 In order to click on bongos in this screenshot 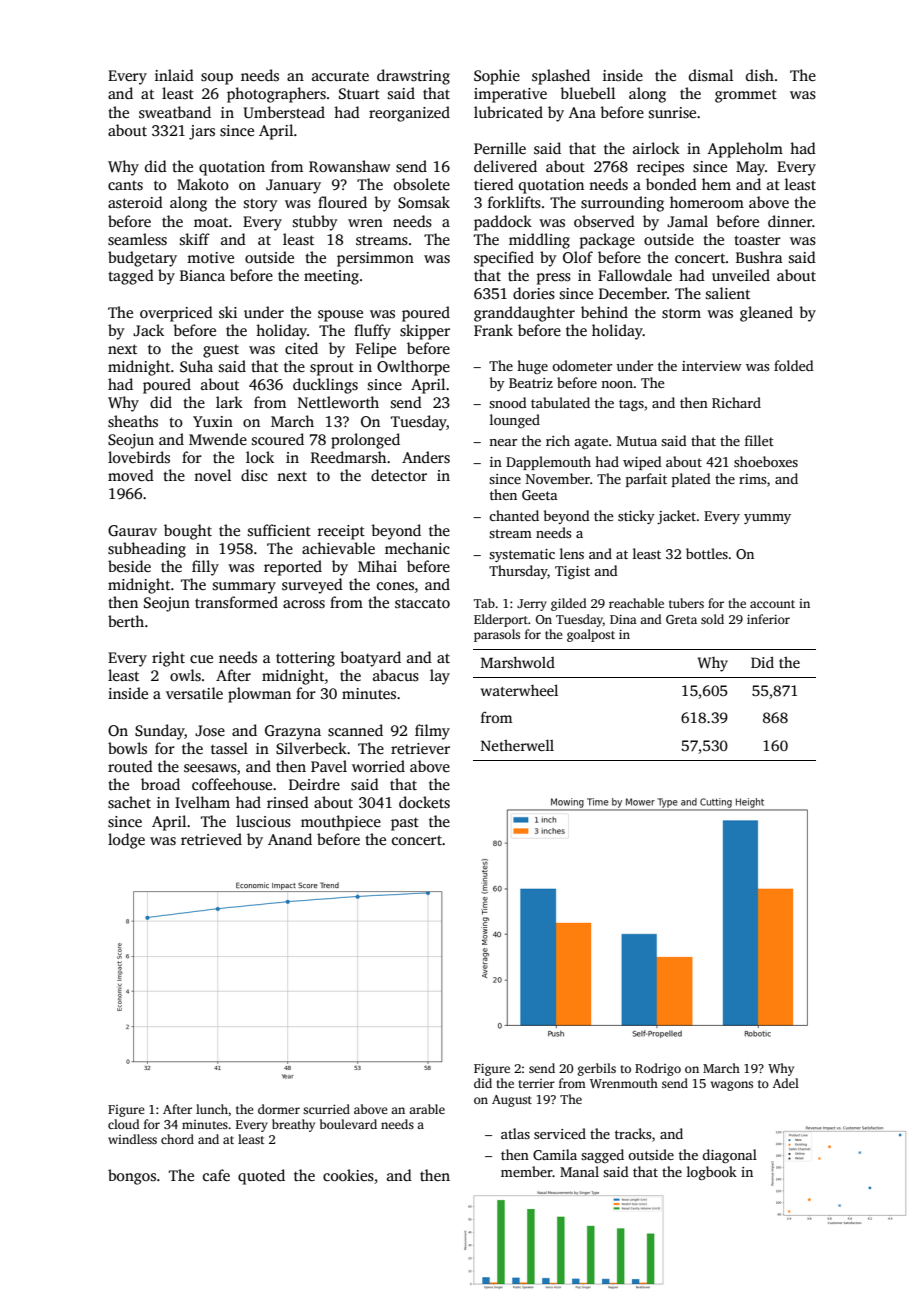, I will do `click(132, 1177)`.
